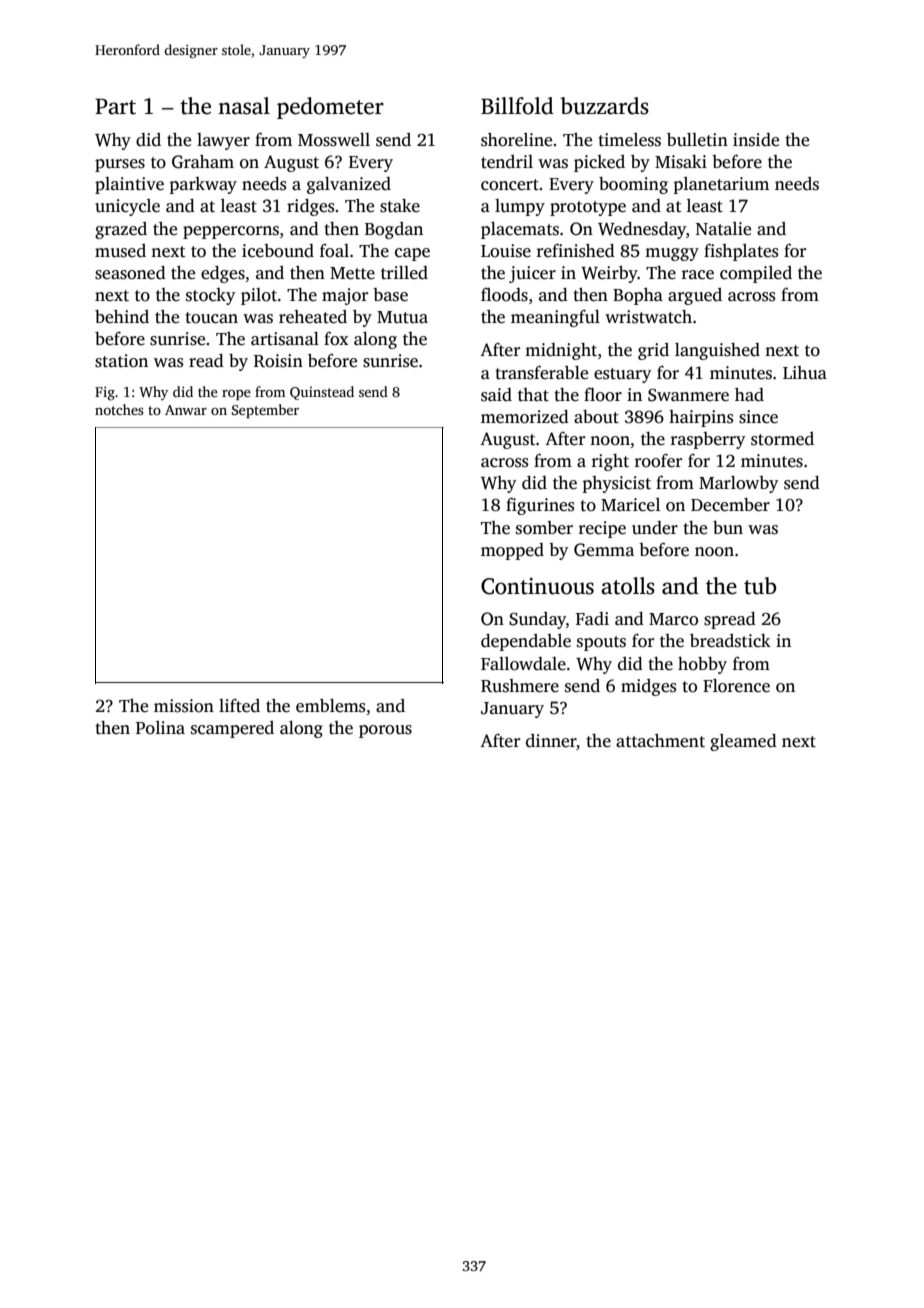 The height and width of the page is (1308, 924). Describe the element at coordinates (756, 140) in the page. I see `inside` at that location.
